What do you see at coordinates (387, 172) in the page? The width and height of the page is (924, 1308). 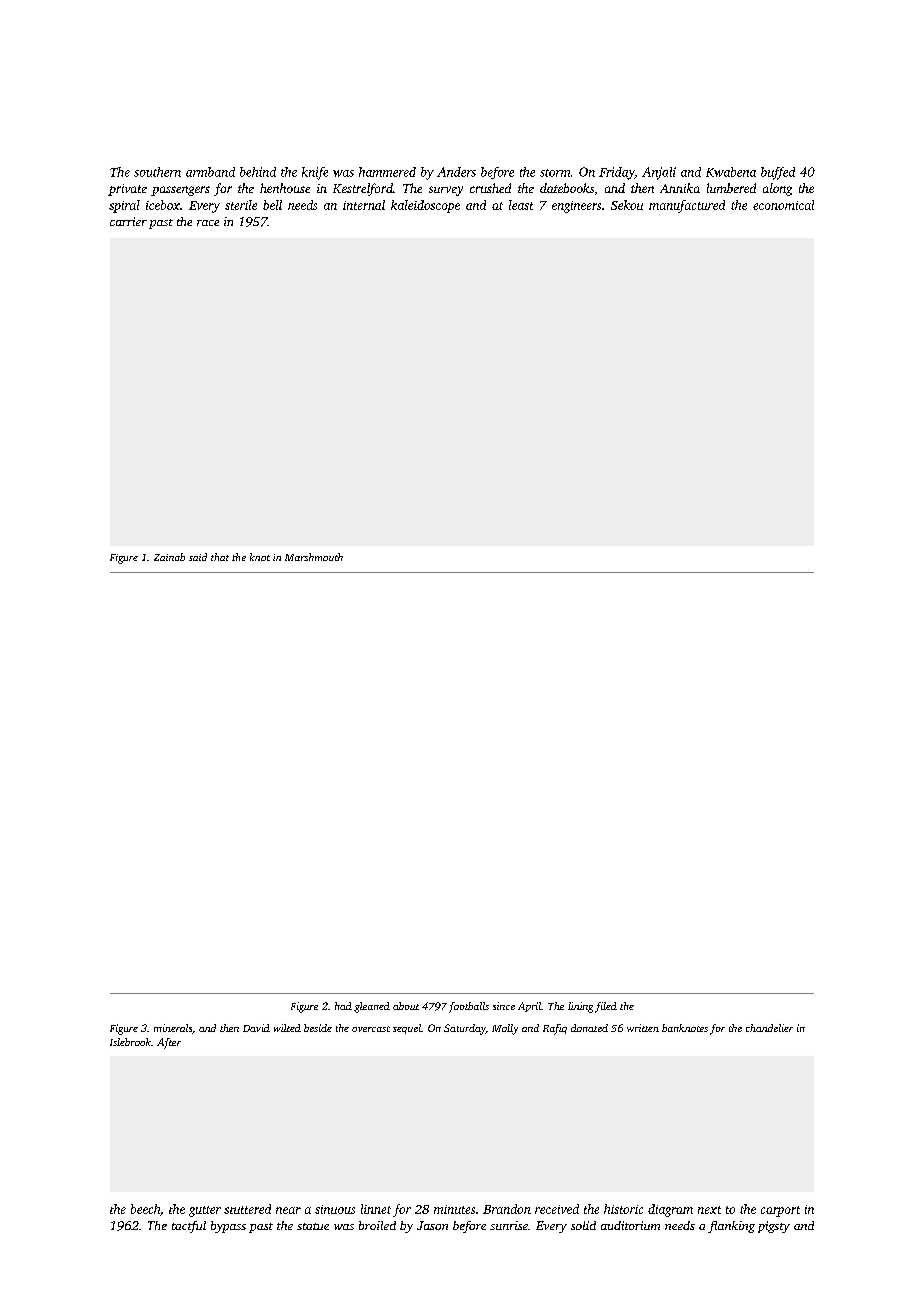 I see `hammered` at bounding box center [387, 172].
